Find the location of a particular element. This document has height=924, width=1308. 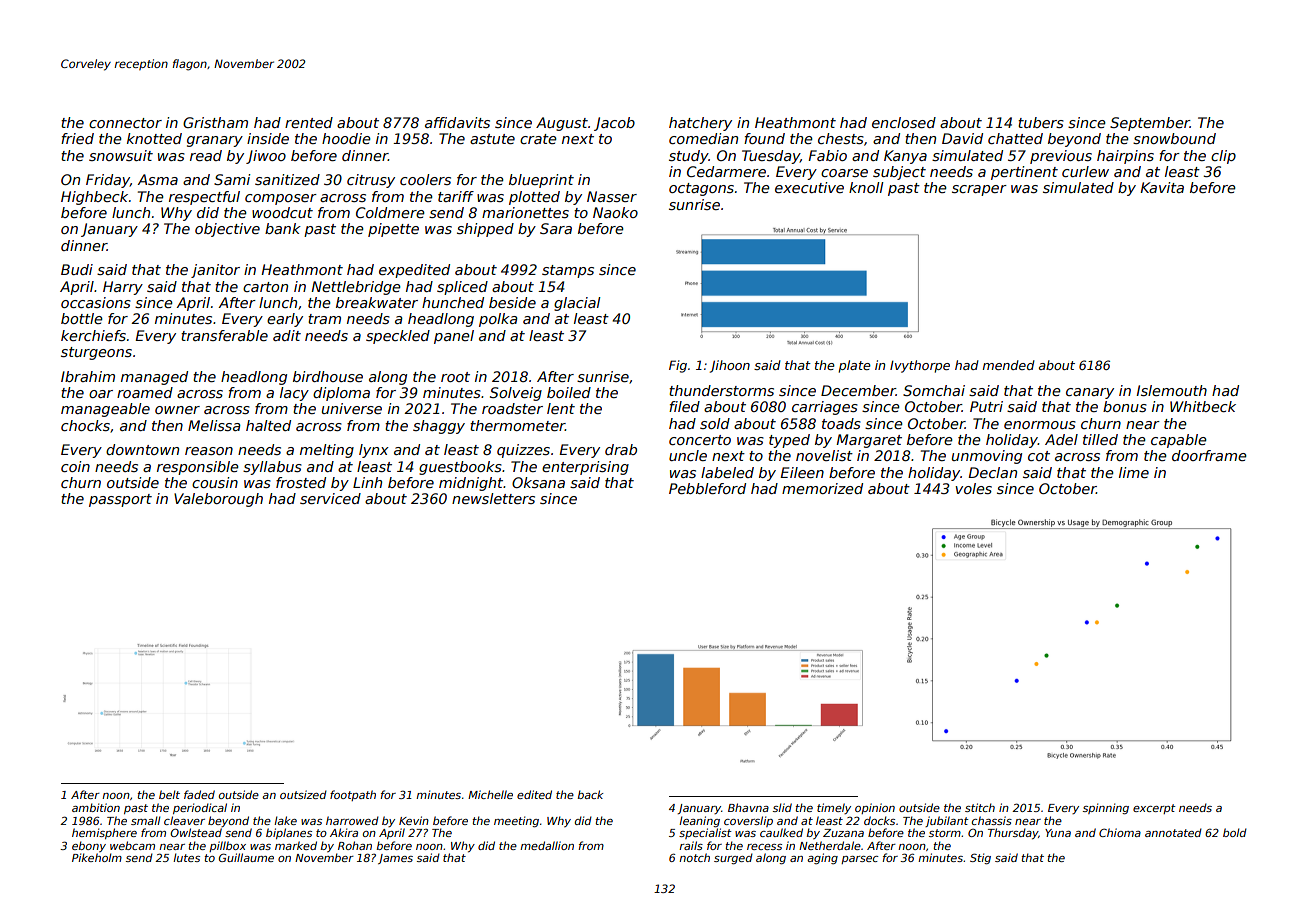

filed is located at coordinates (684, 406).
